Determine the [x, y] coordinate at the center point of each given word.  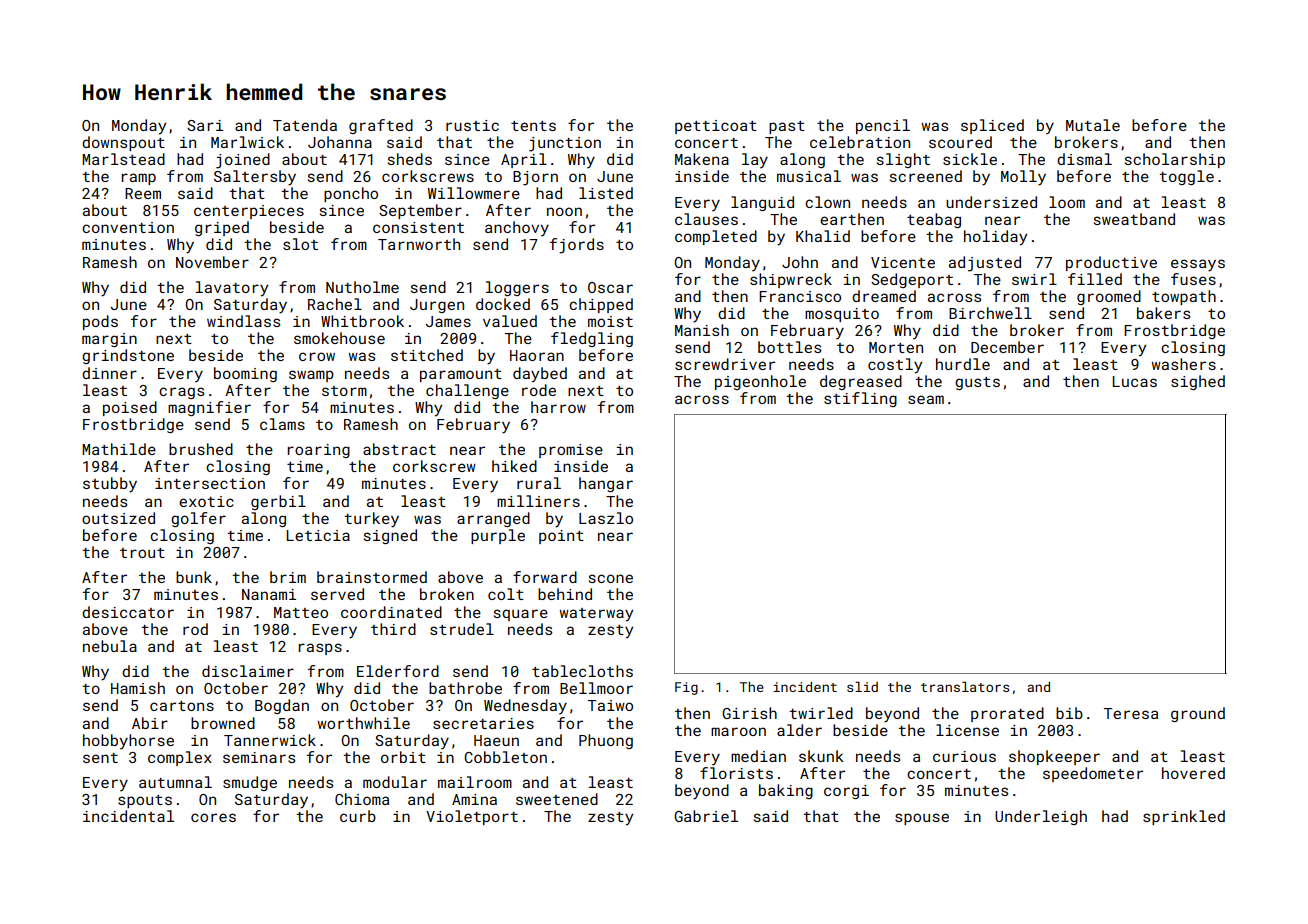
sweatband [1134, 219]
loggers [517, 288]
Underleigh [1041, 817]
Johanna [340, 142]
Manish [702, 330]
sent [100, 758]
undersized [991, 202]
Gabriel [706, 816]
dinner [109, 373]
